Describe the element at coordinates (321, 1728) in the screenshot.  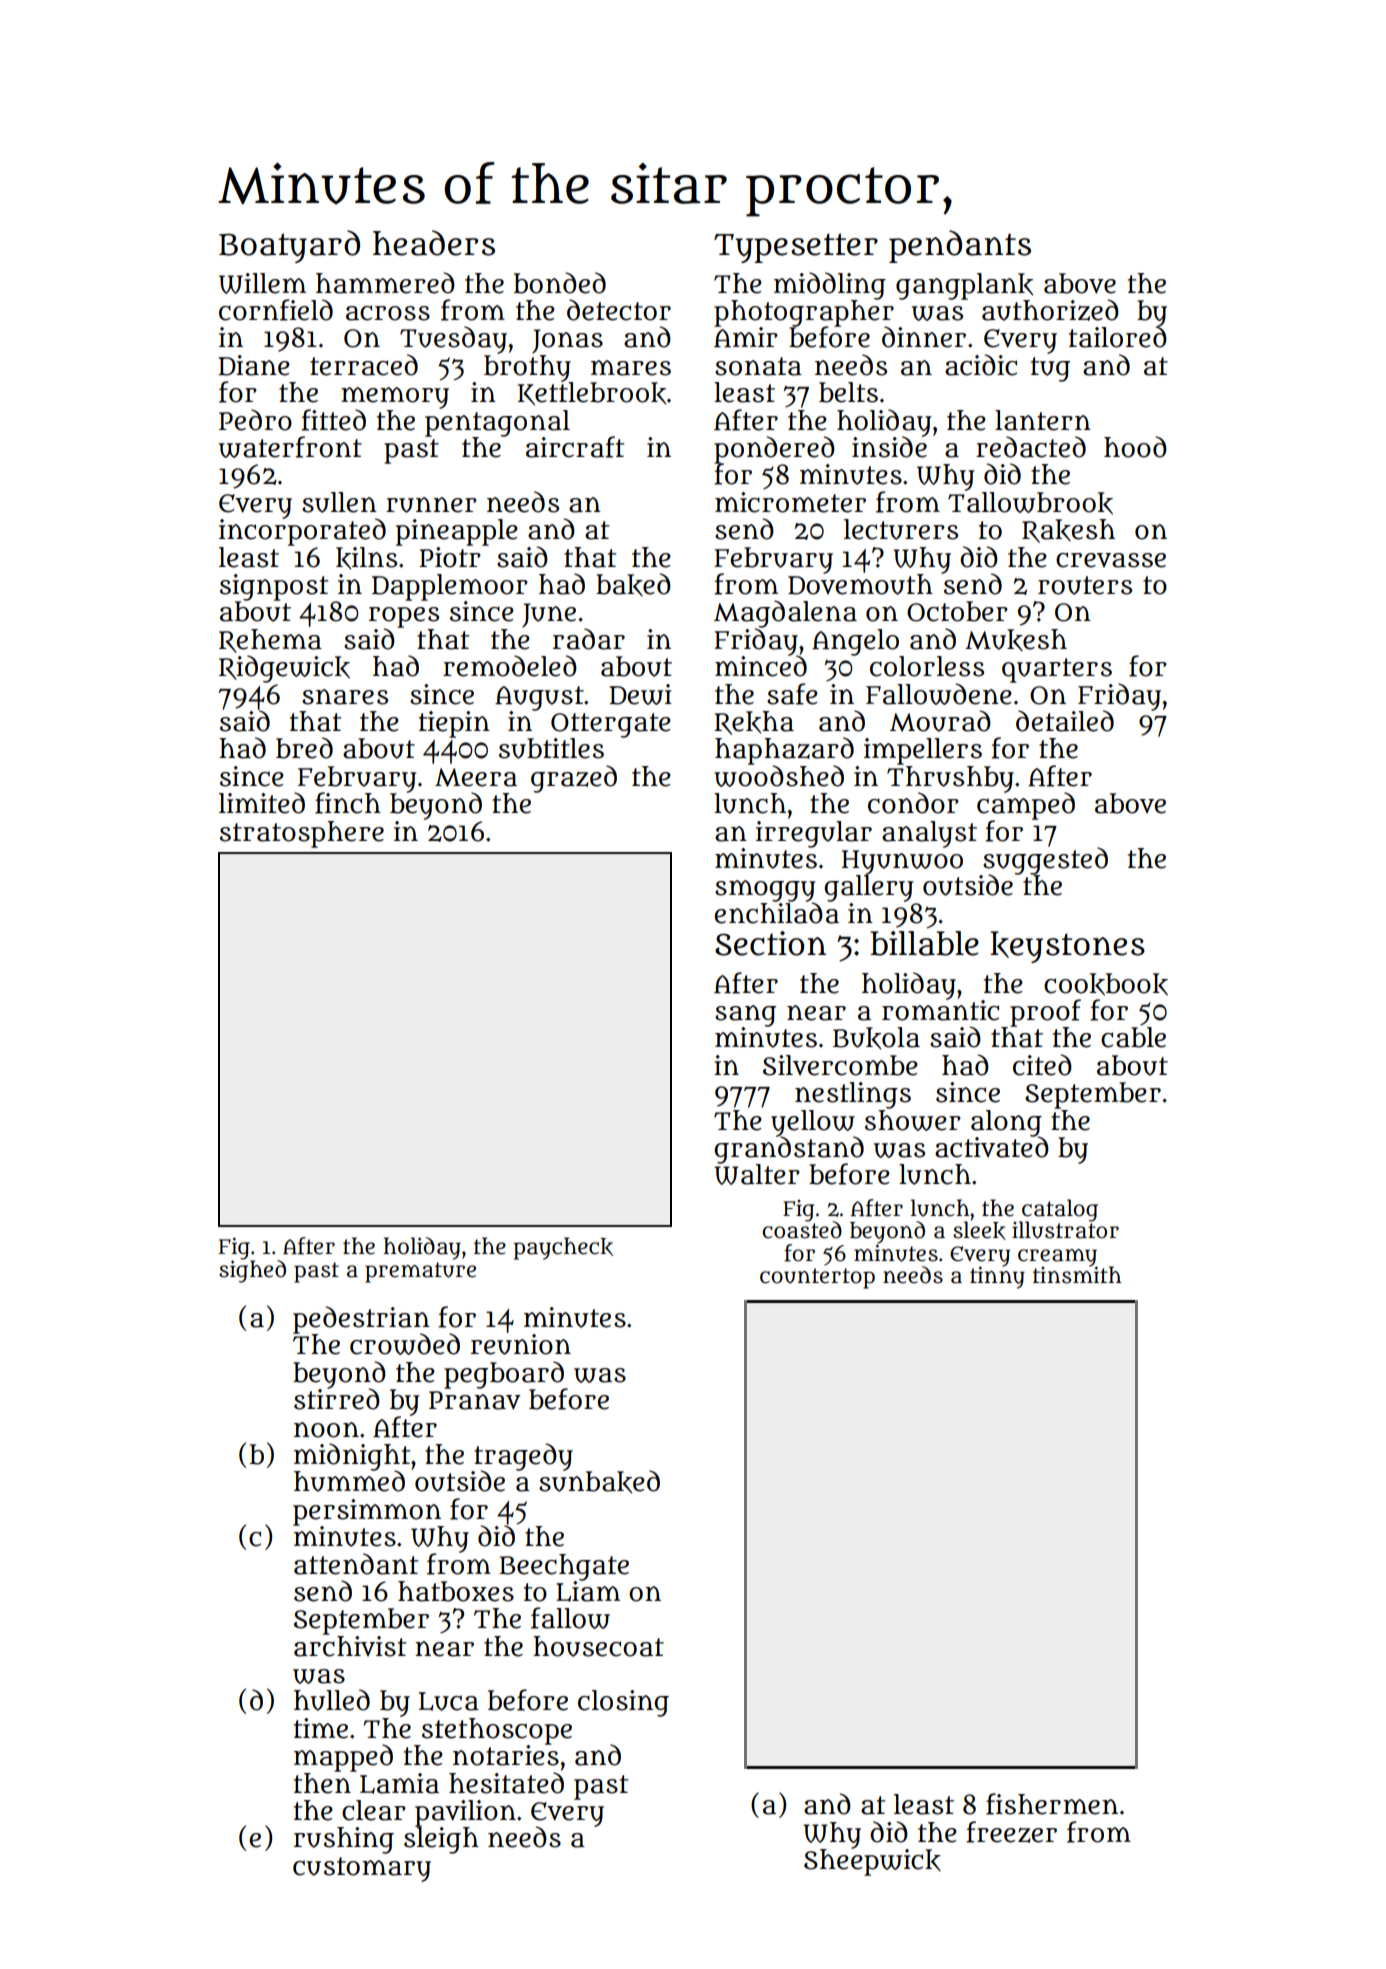
I see `time` at that location.
